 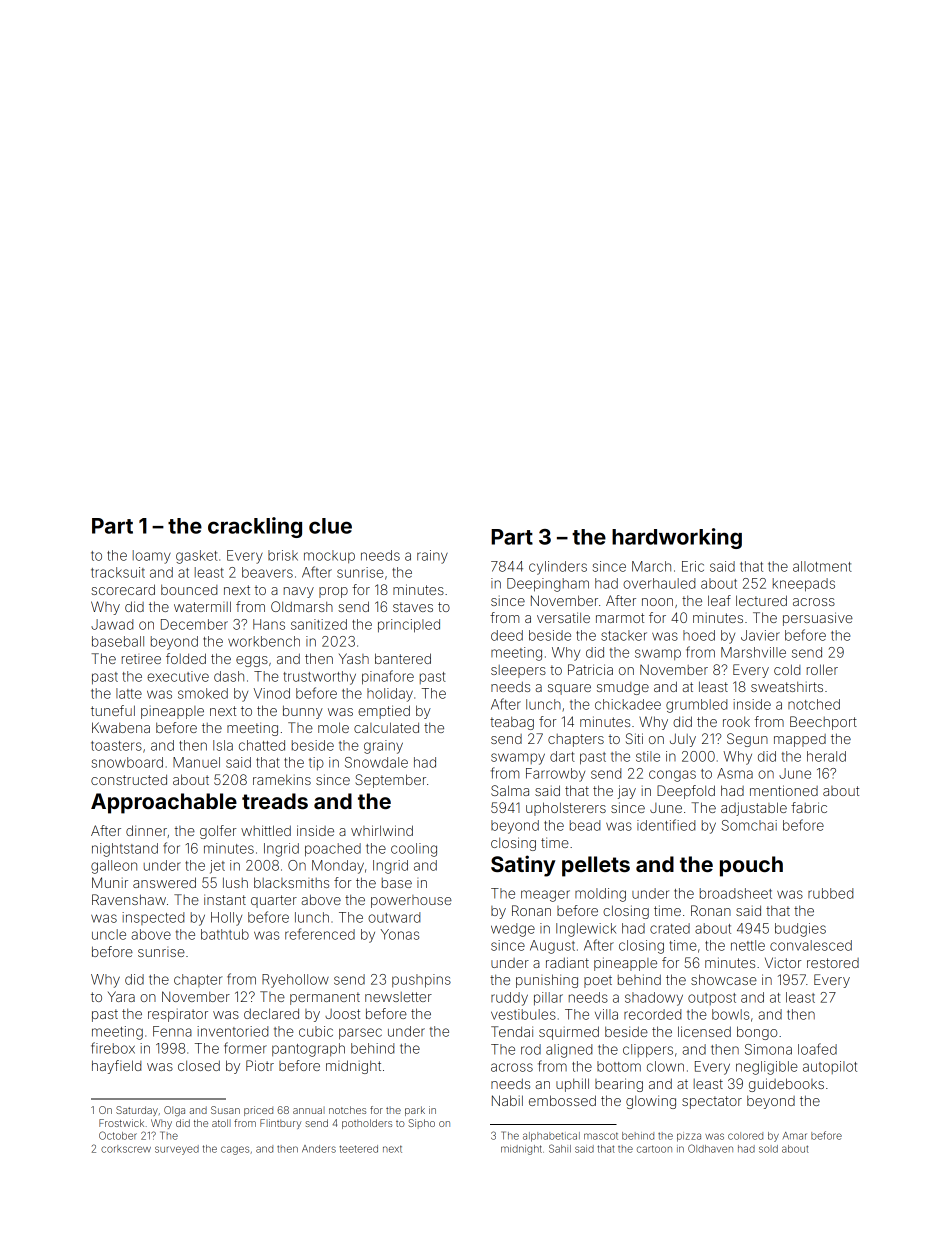 What do you see at coordinates (255, 527) in the image?
I see `crackling` at bounding box center [255, 527].
